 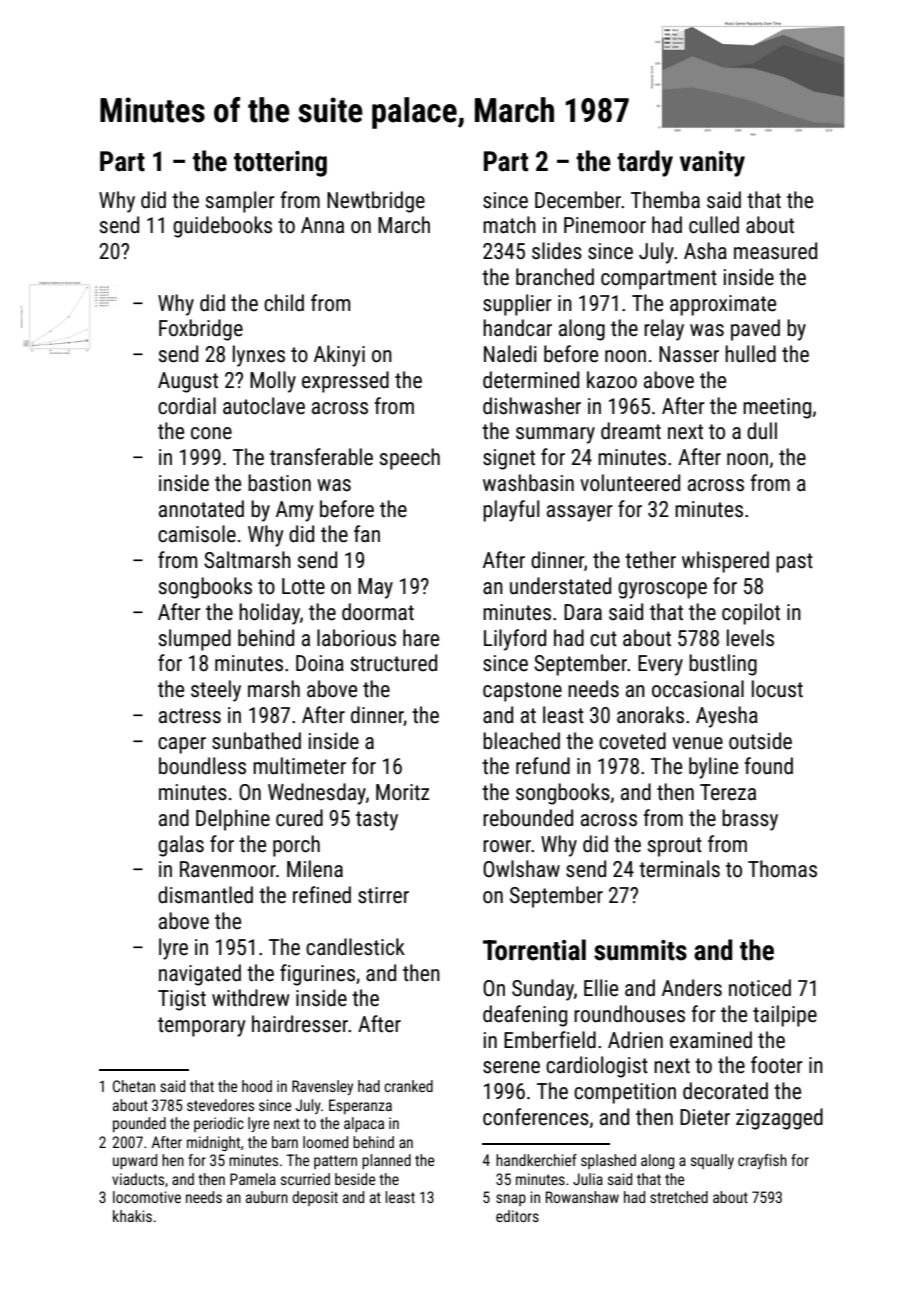 I want to click on crayfish, so click(x=762, y=1161).
